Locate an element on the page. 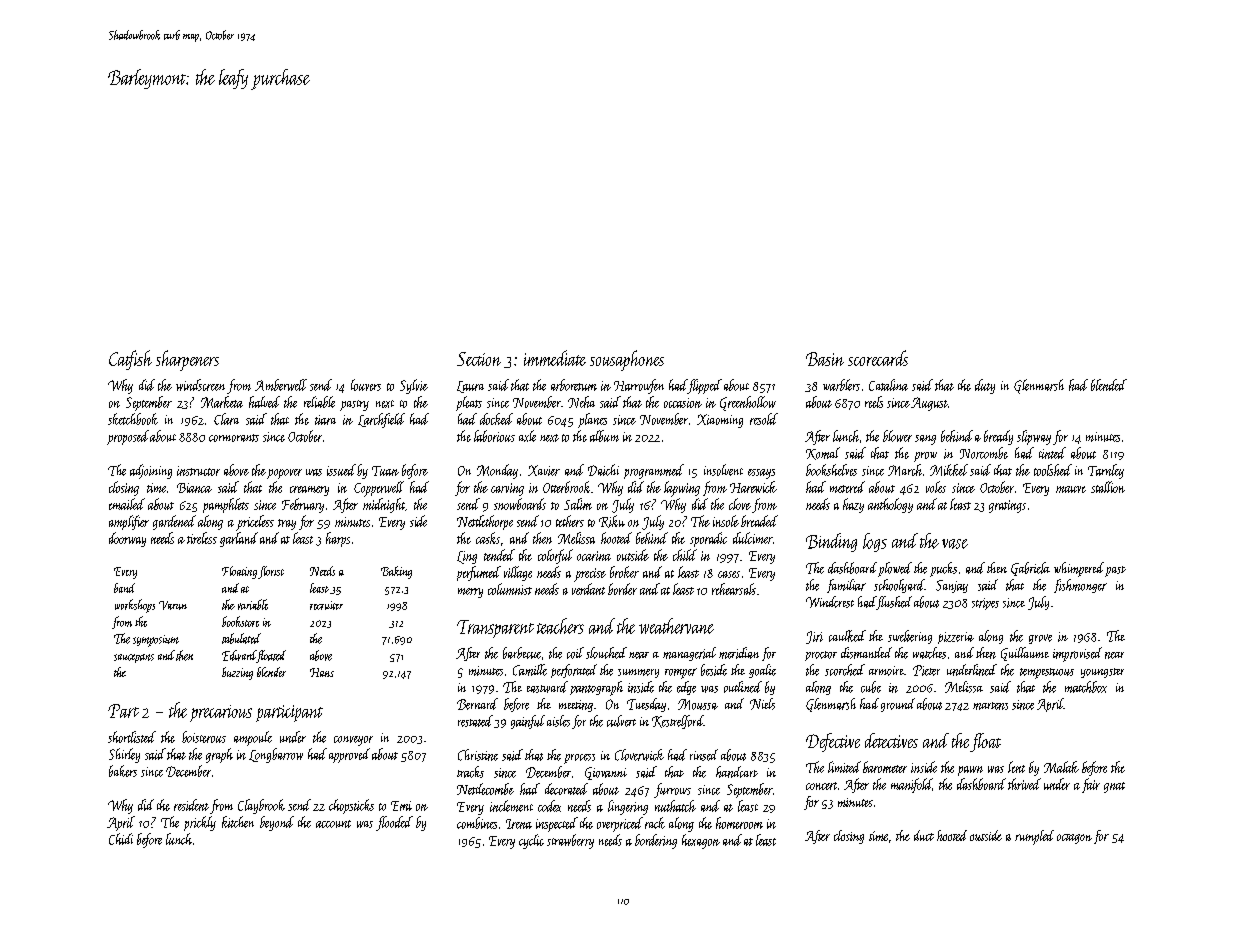 The image size is (1233, 952). prickly is located at coordinates (200, 823).
